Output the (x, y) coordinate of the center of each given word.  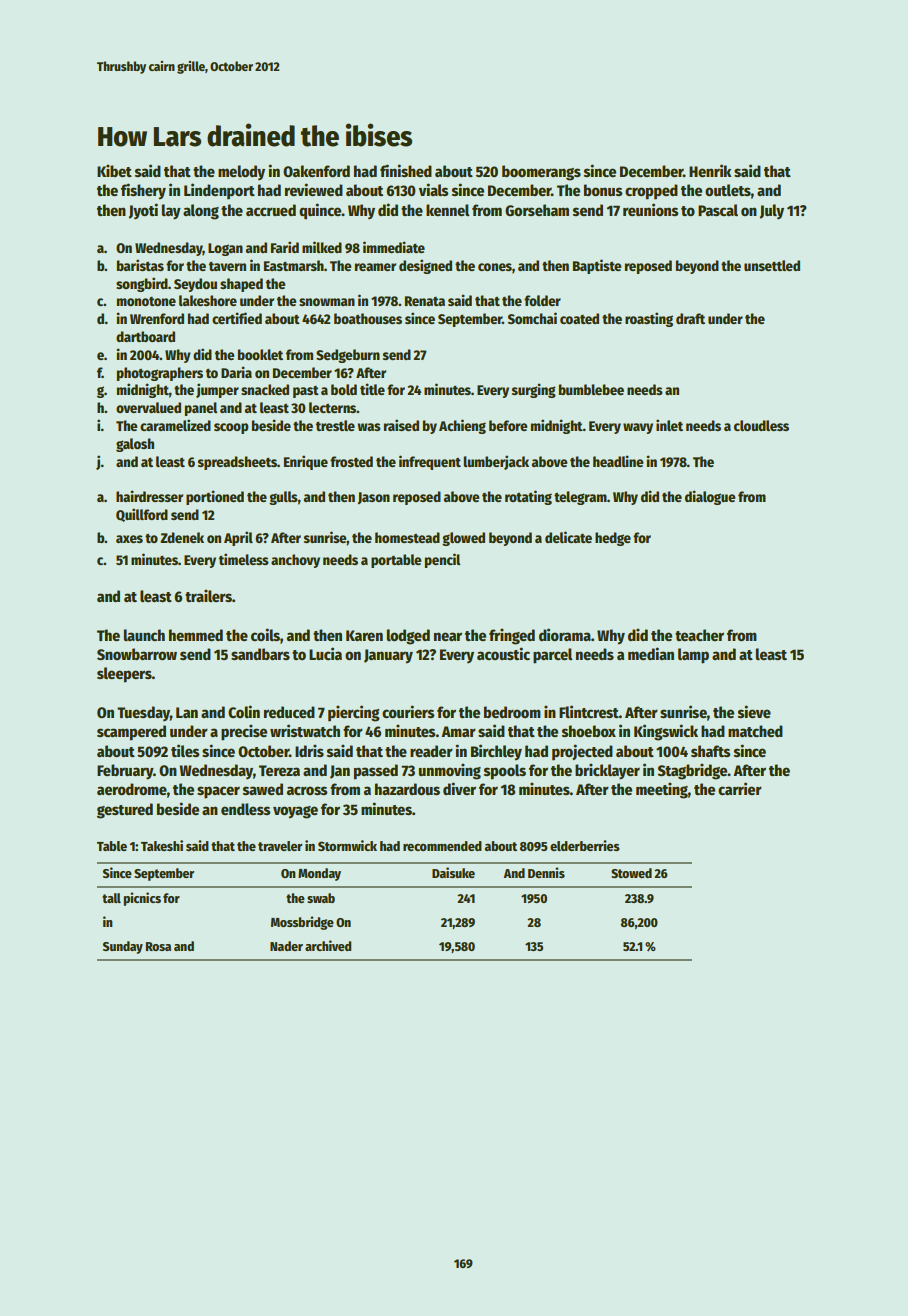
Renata (425, 301)
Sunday (123, 947)
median (651, 653)
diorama (565, 634)
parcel (552, 656)
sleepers (124, 675)
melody (241, 172)
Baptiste (597, 266)
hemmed (196, 635)
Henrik (710, 170)
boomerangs (541, 173)
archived (328, 945)
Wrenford (157, 318)
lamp (693, 656)
